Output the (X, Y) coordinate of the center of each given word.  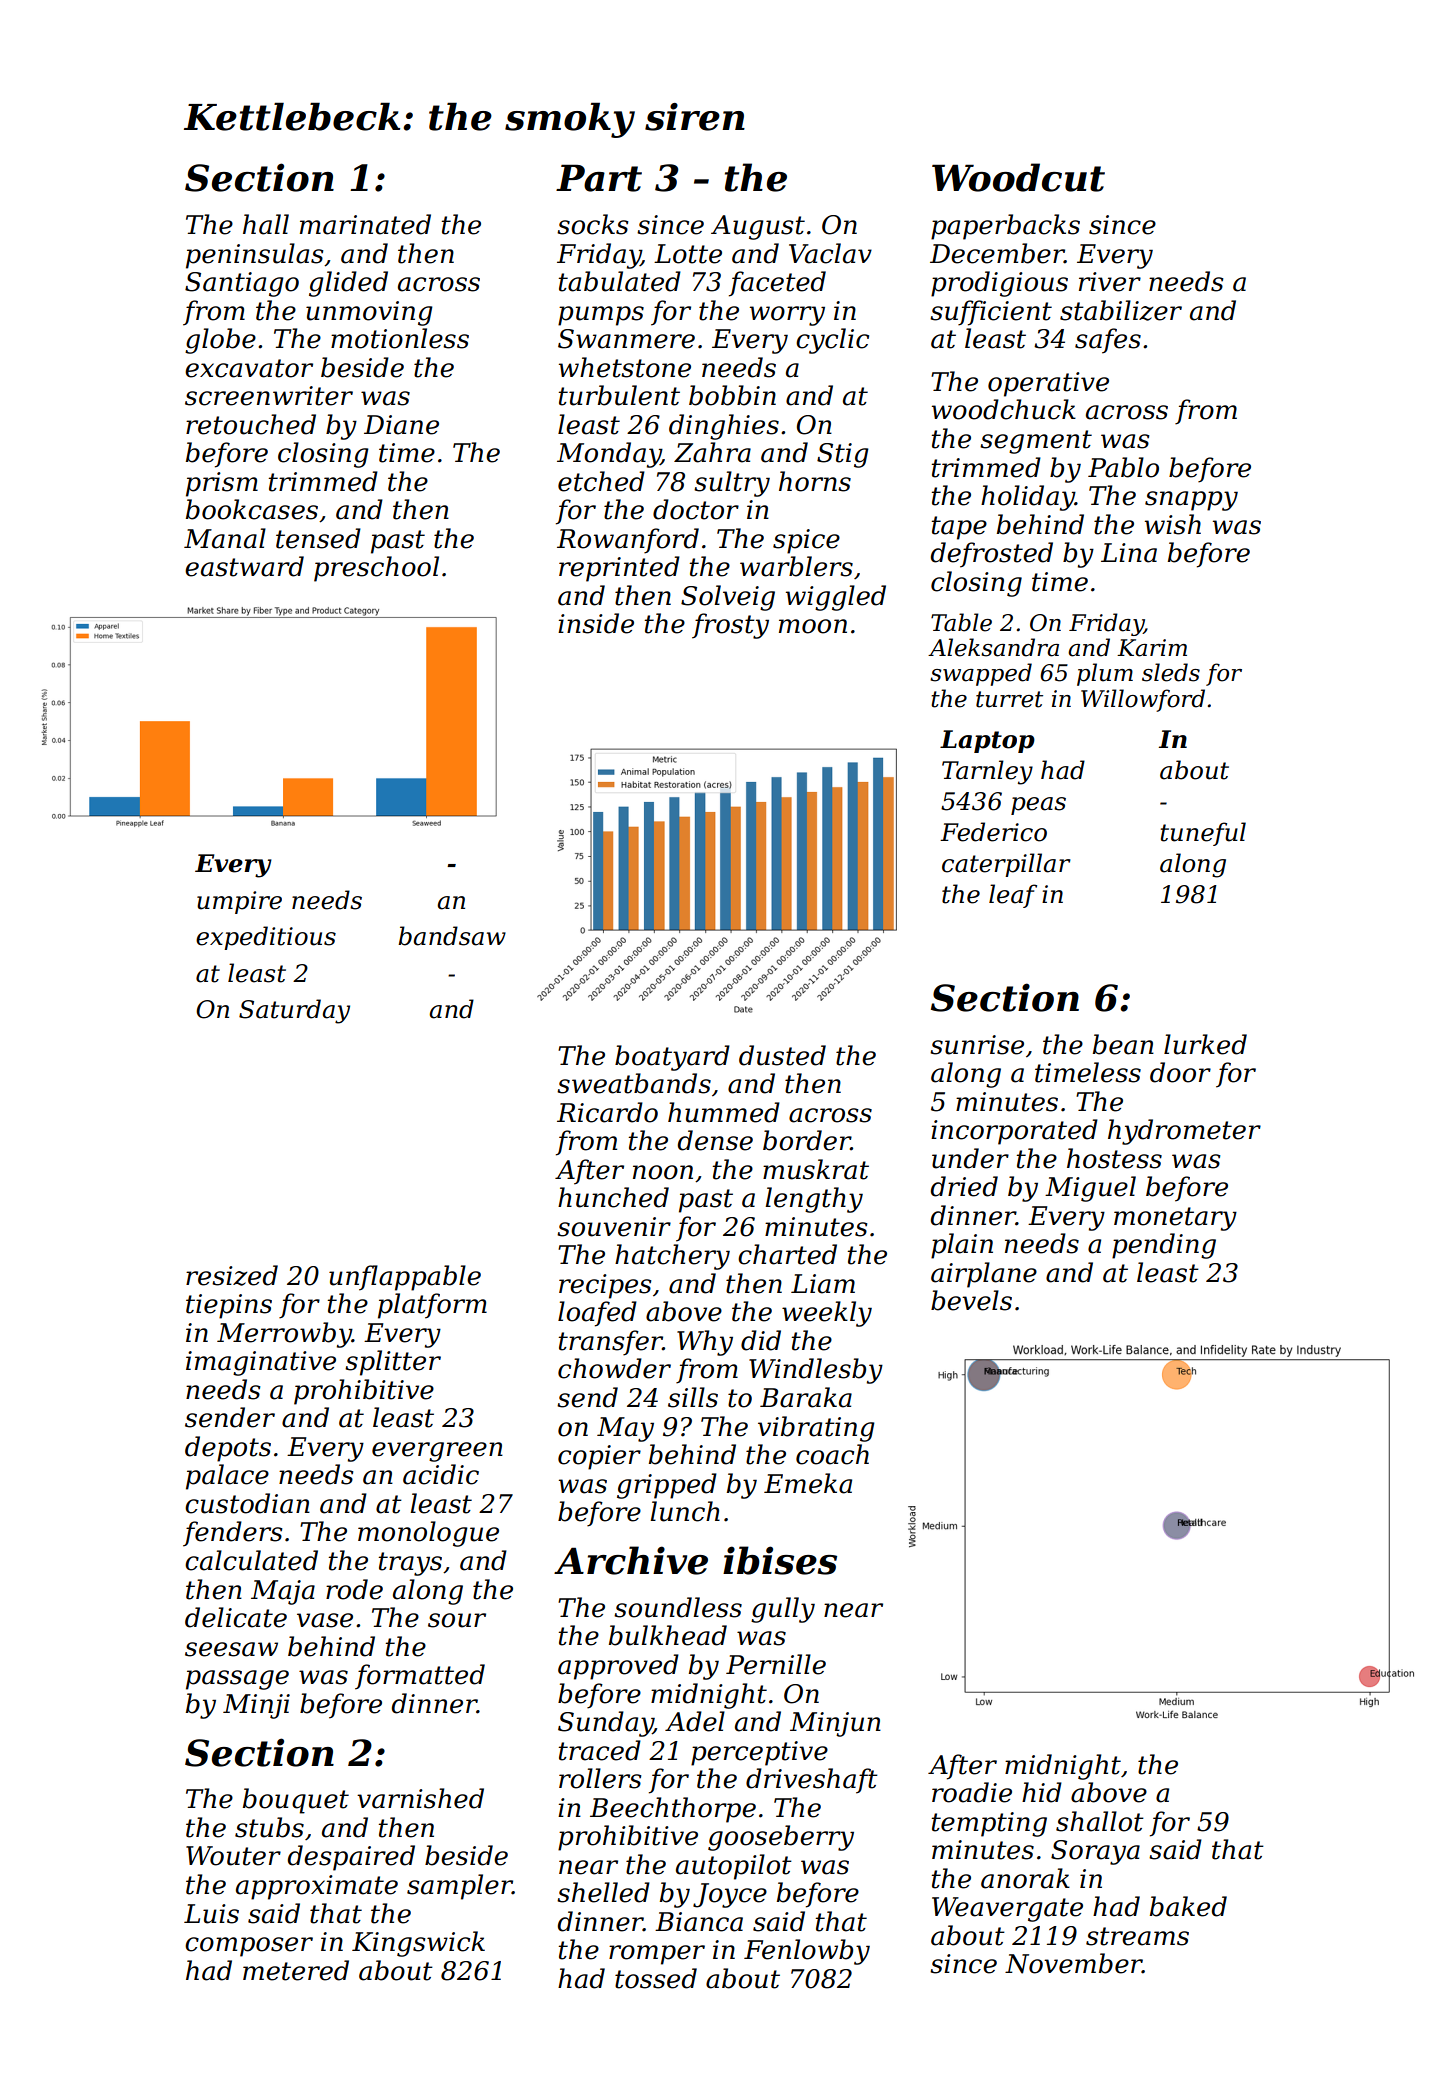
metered (296, 1970)
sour (457, 1620)
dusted (782, 1055)
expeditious (266, 938)
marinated (365, 224)
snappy (1191, 501)
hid (1042, 1792)
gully (783, 1610)
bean (1123, 1044)
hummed (724, 1112)
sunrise (977, 1045)
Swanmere (626, 339)
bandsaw (452, 936)
